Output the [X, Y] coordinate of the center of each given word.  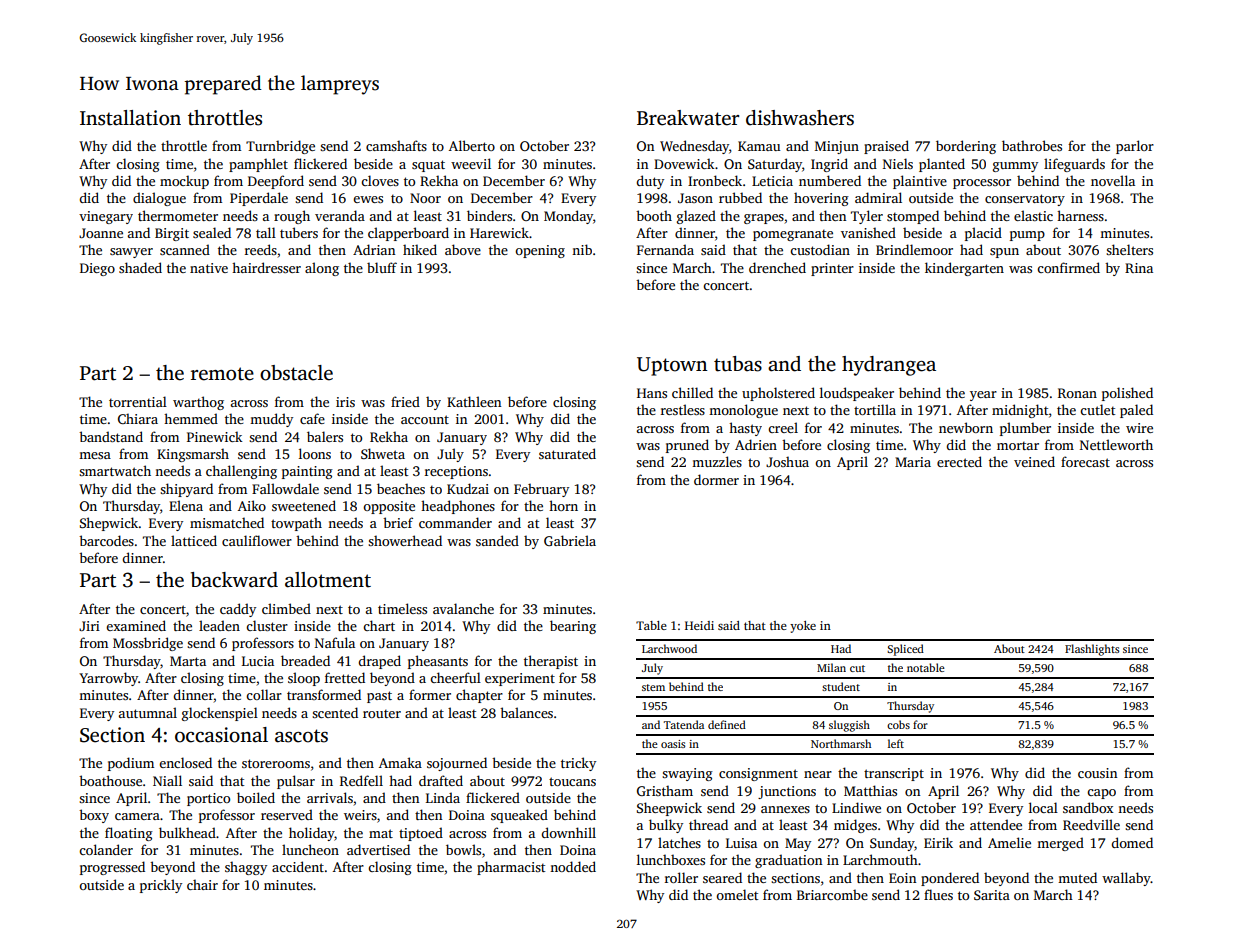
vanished [868, 232]
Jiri [89, 626]
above [463, 249]
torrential [138, 401]
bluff [382, 267]
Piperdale [259, 199]
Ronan [1077, 393]
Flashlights [1092, 650]
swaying [687, 774]
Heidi [699, 625]
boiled [256, 797]
